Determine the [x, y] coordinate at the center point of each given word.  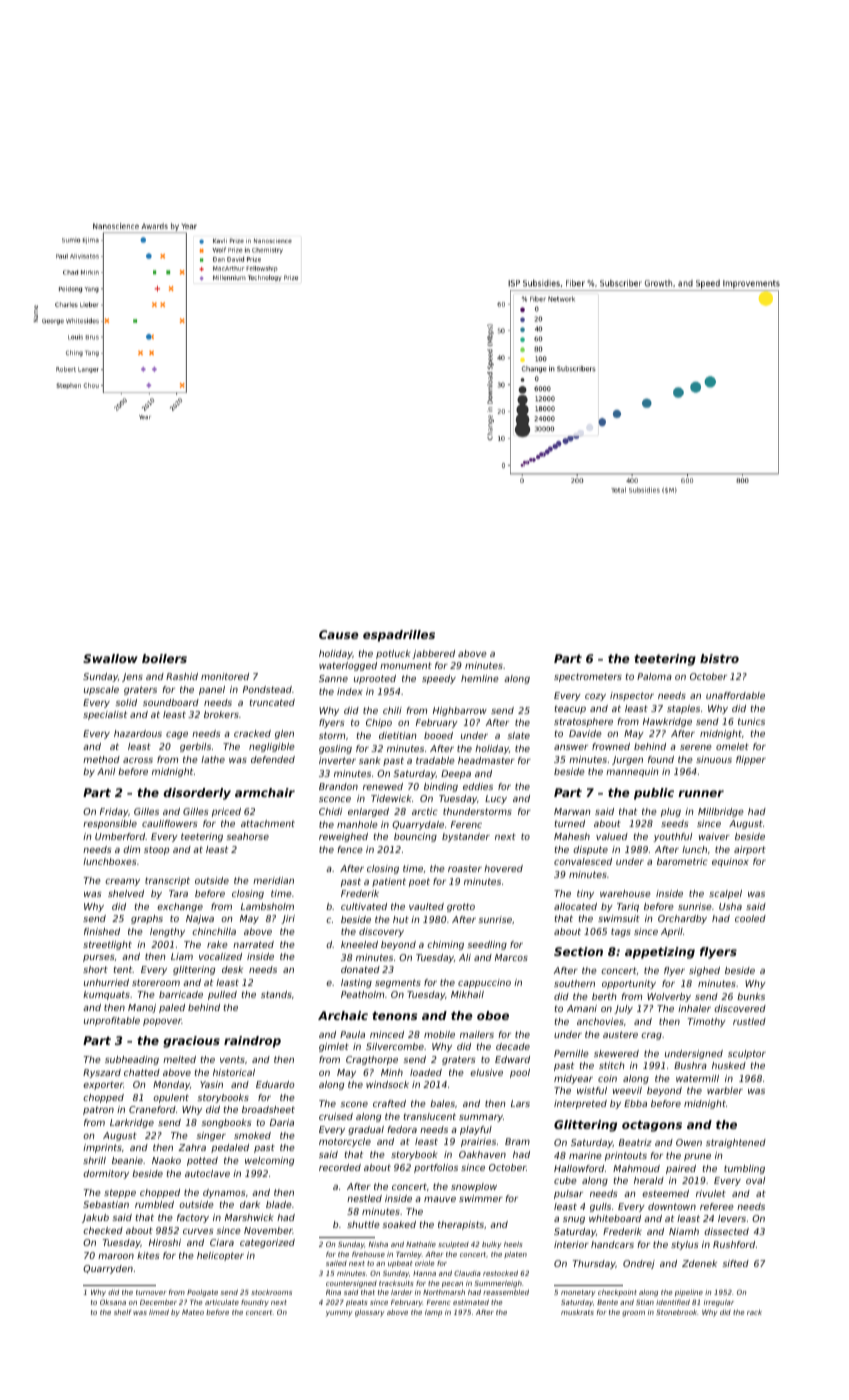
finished [102, 931]
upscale [101, 690]
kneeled [359, 944]
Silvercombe [395, 1046]
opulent [171, 1098]
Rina [333, 1292]
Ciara [222, 1242]
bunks [751, 996]
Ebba [635, 1103]
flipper [751, 760]
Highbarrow [460, 711]
